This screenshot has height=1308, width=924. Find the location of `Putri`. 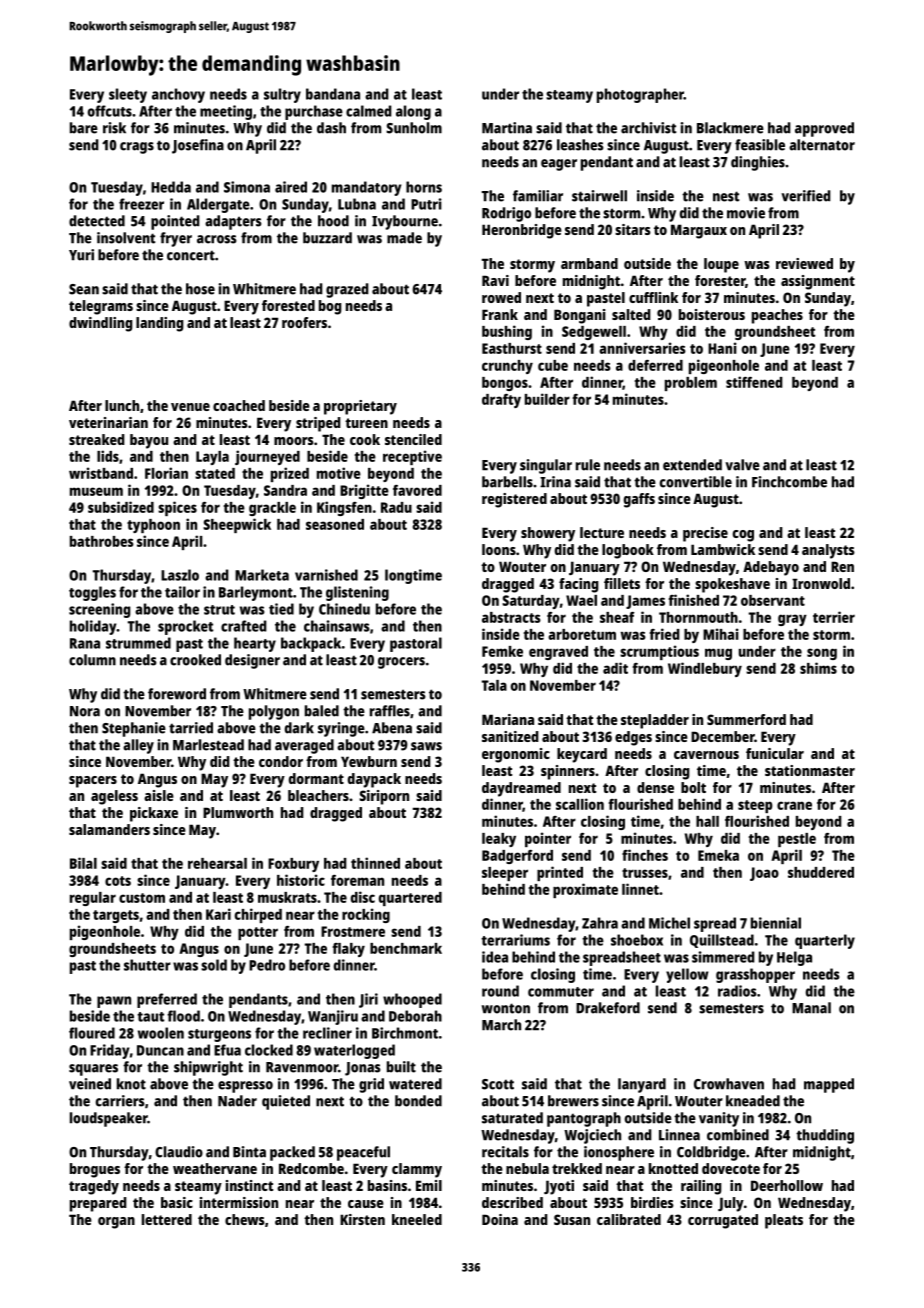

Putri is located at coordinates (426, 204).
